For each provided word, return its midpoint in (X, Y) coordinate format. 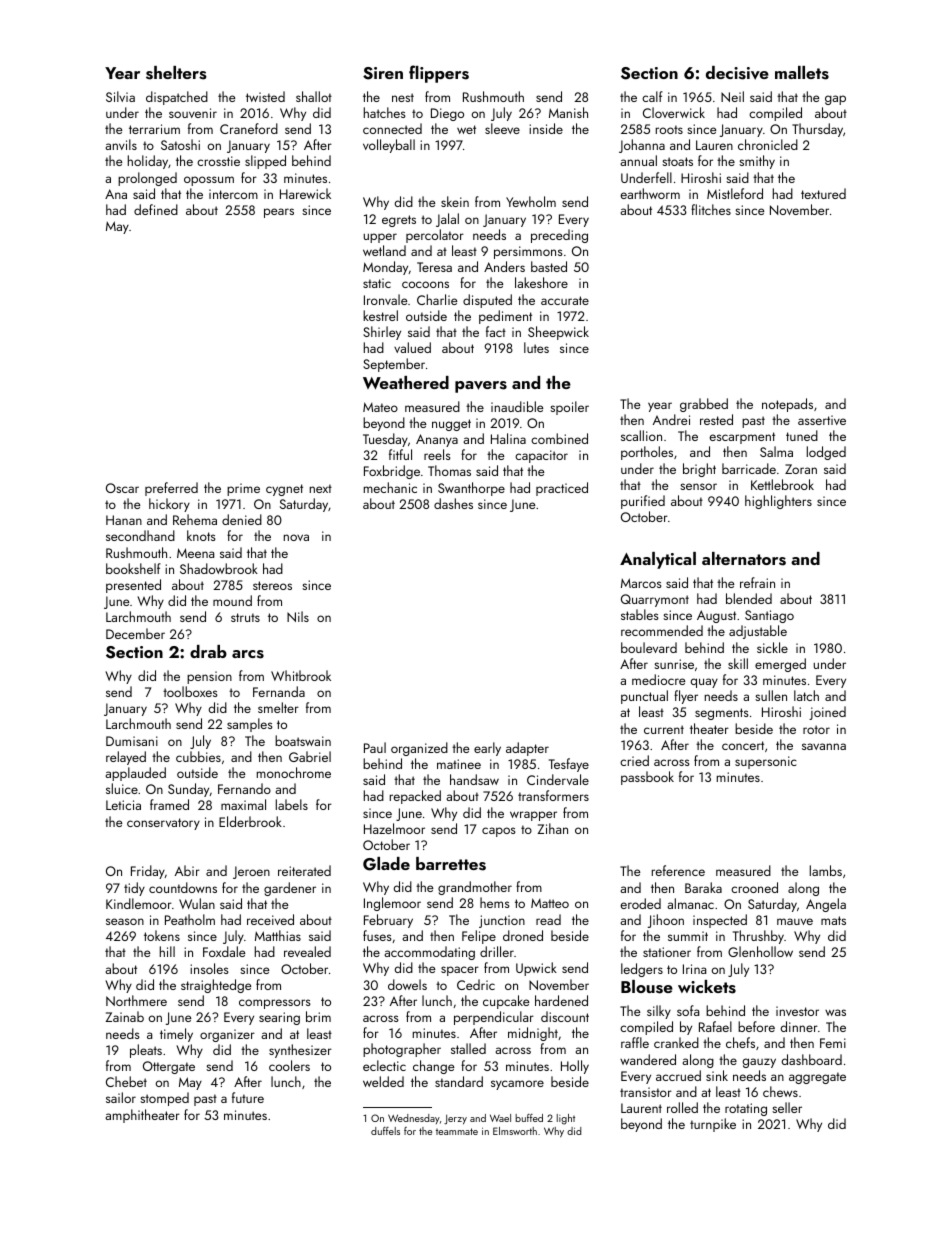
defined (156, 209)
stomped (164, 1099)
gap (835, 100)
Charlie (437, 299)
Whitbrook (301, 675)
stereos (272, 585)
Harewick (305, 193)
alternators (744, 559)
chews (780, 1091)
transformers (553, 795)
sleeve (502, 128)
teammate (457, 1131)
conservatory (163, 824)
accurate (565, 300)
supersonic (766, 762)
